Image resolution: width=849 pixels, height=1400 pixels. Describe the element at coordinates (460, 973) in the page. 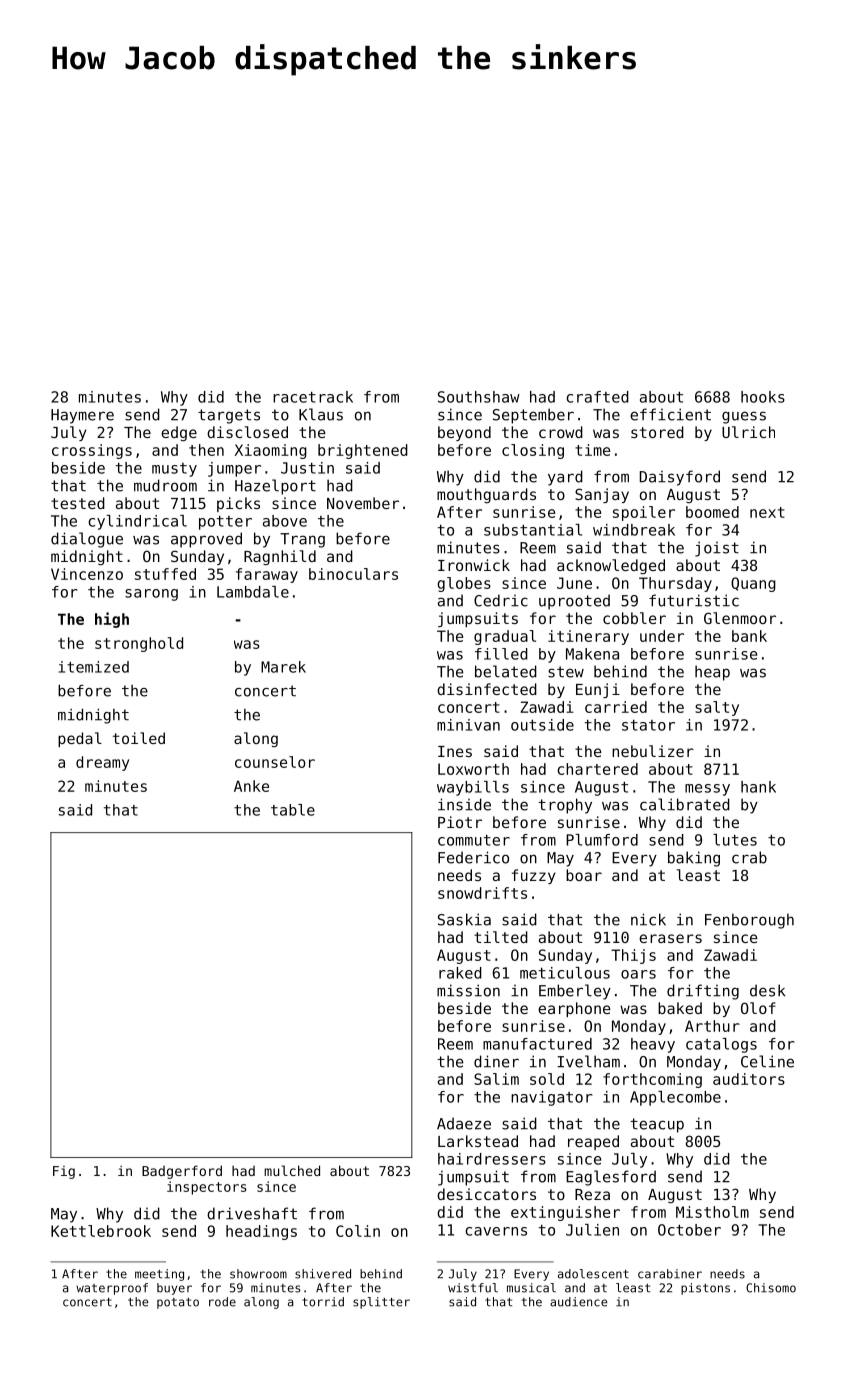

I see `raked` at that location.
